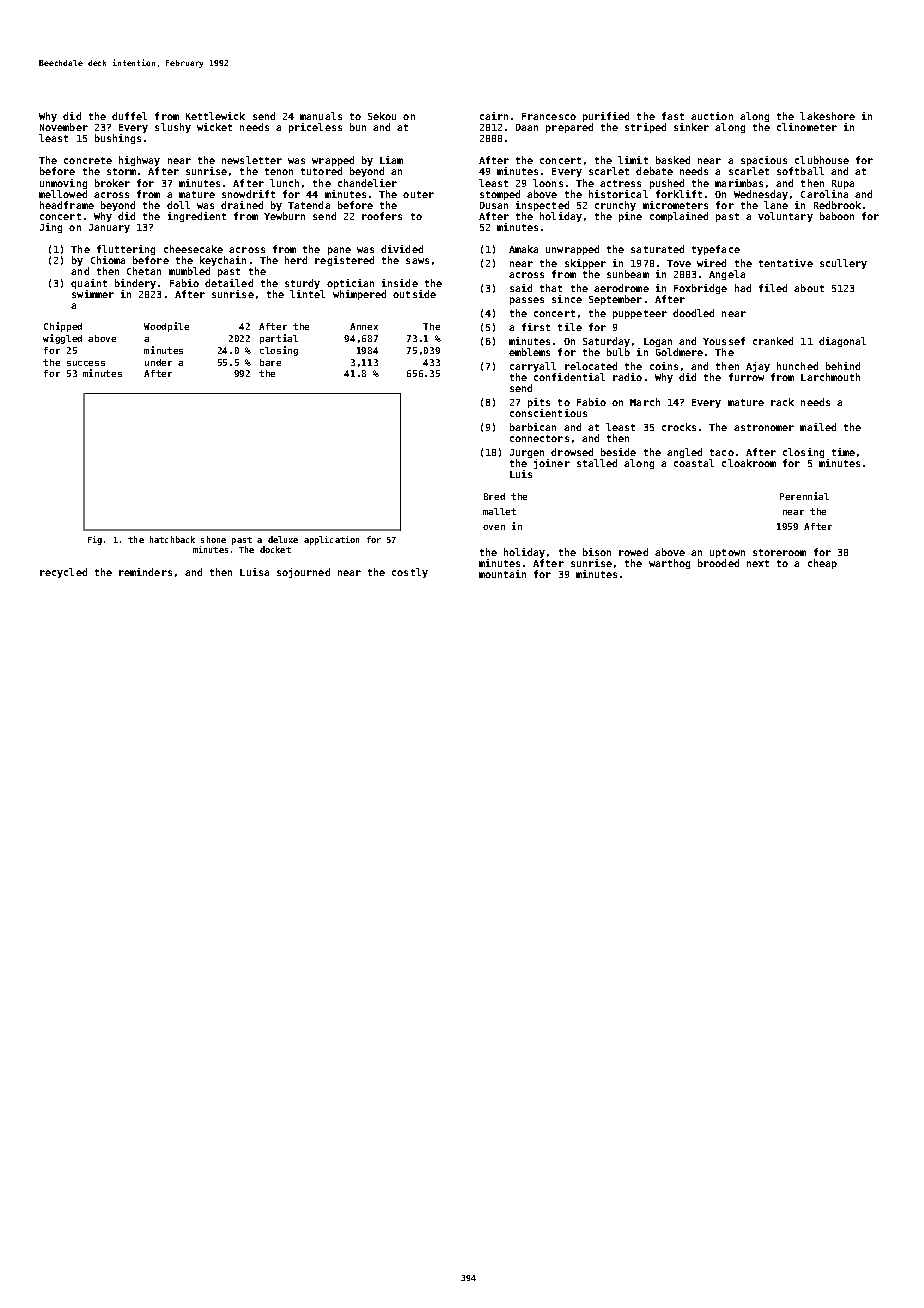 The image size is (924, 1308). What do you see at coordinates (402, 249) in the document?
I see `divided` at bounding box center [402, 249].
